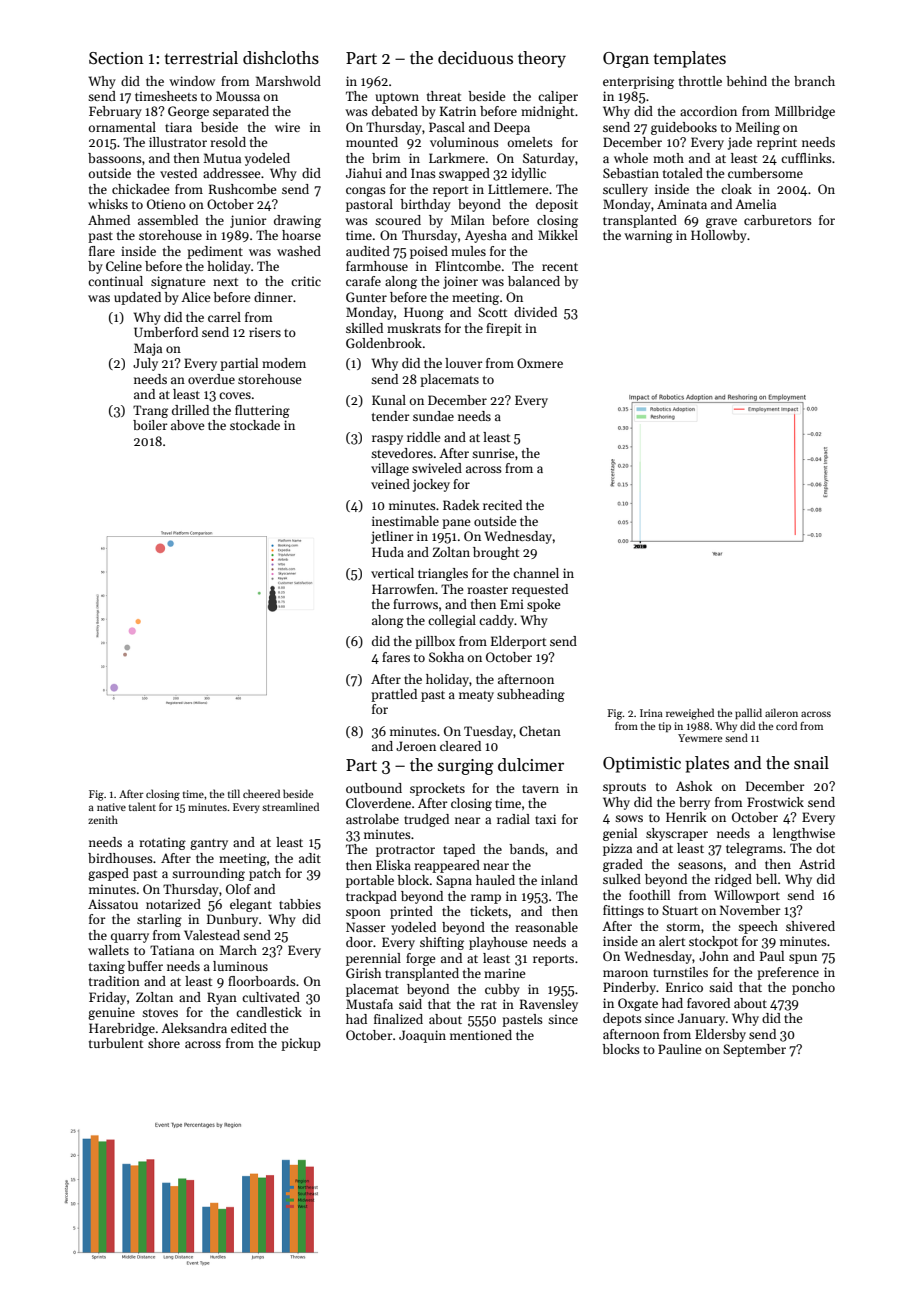  I want to click on Eldersby, so click(720, 1035).
